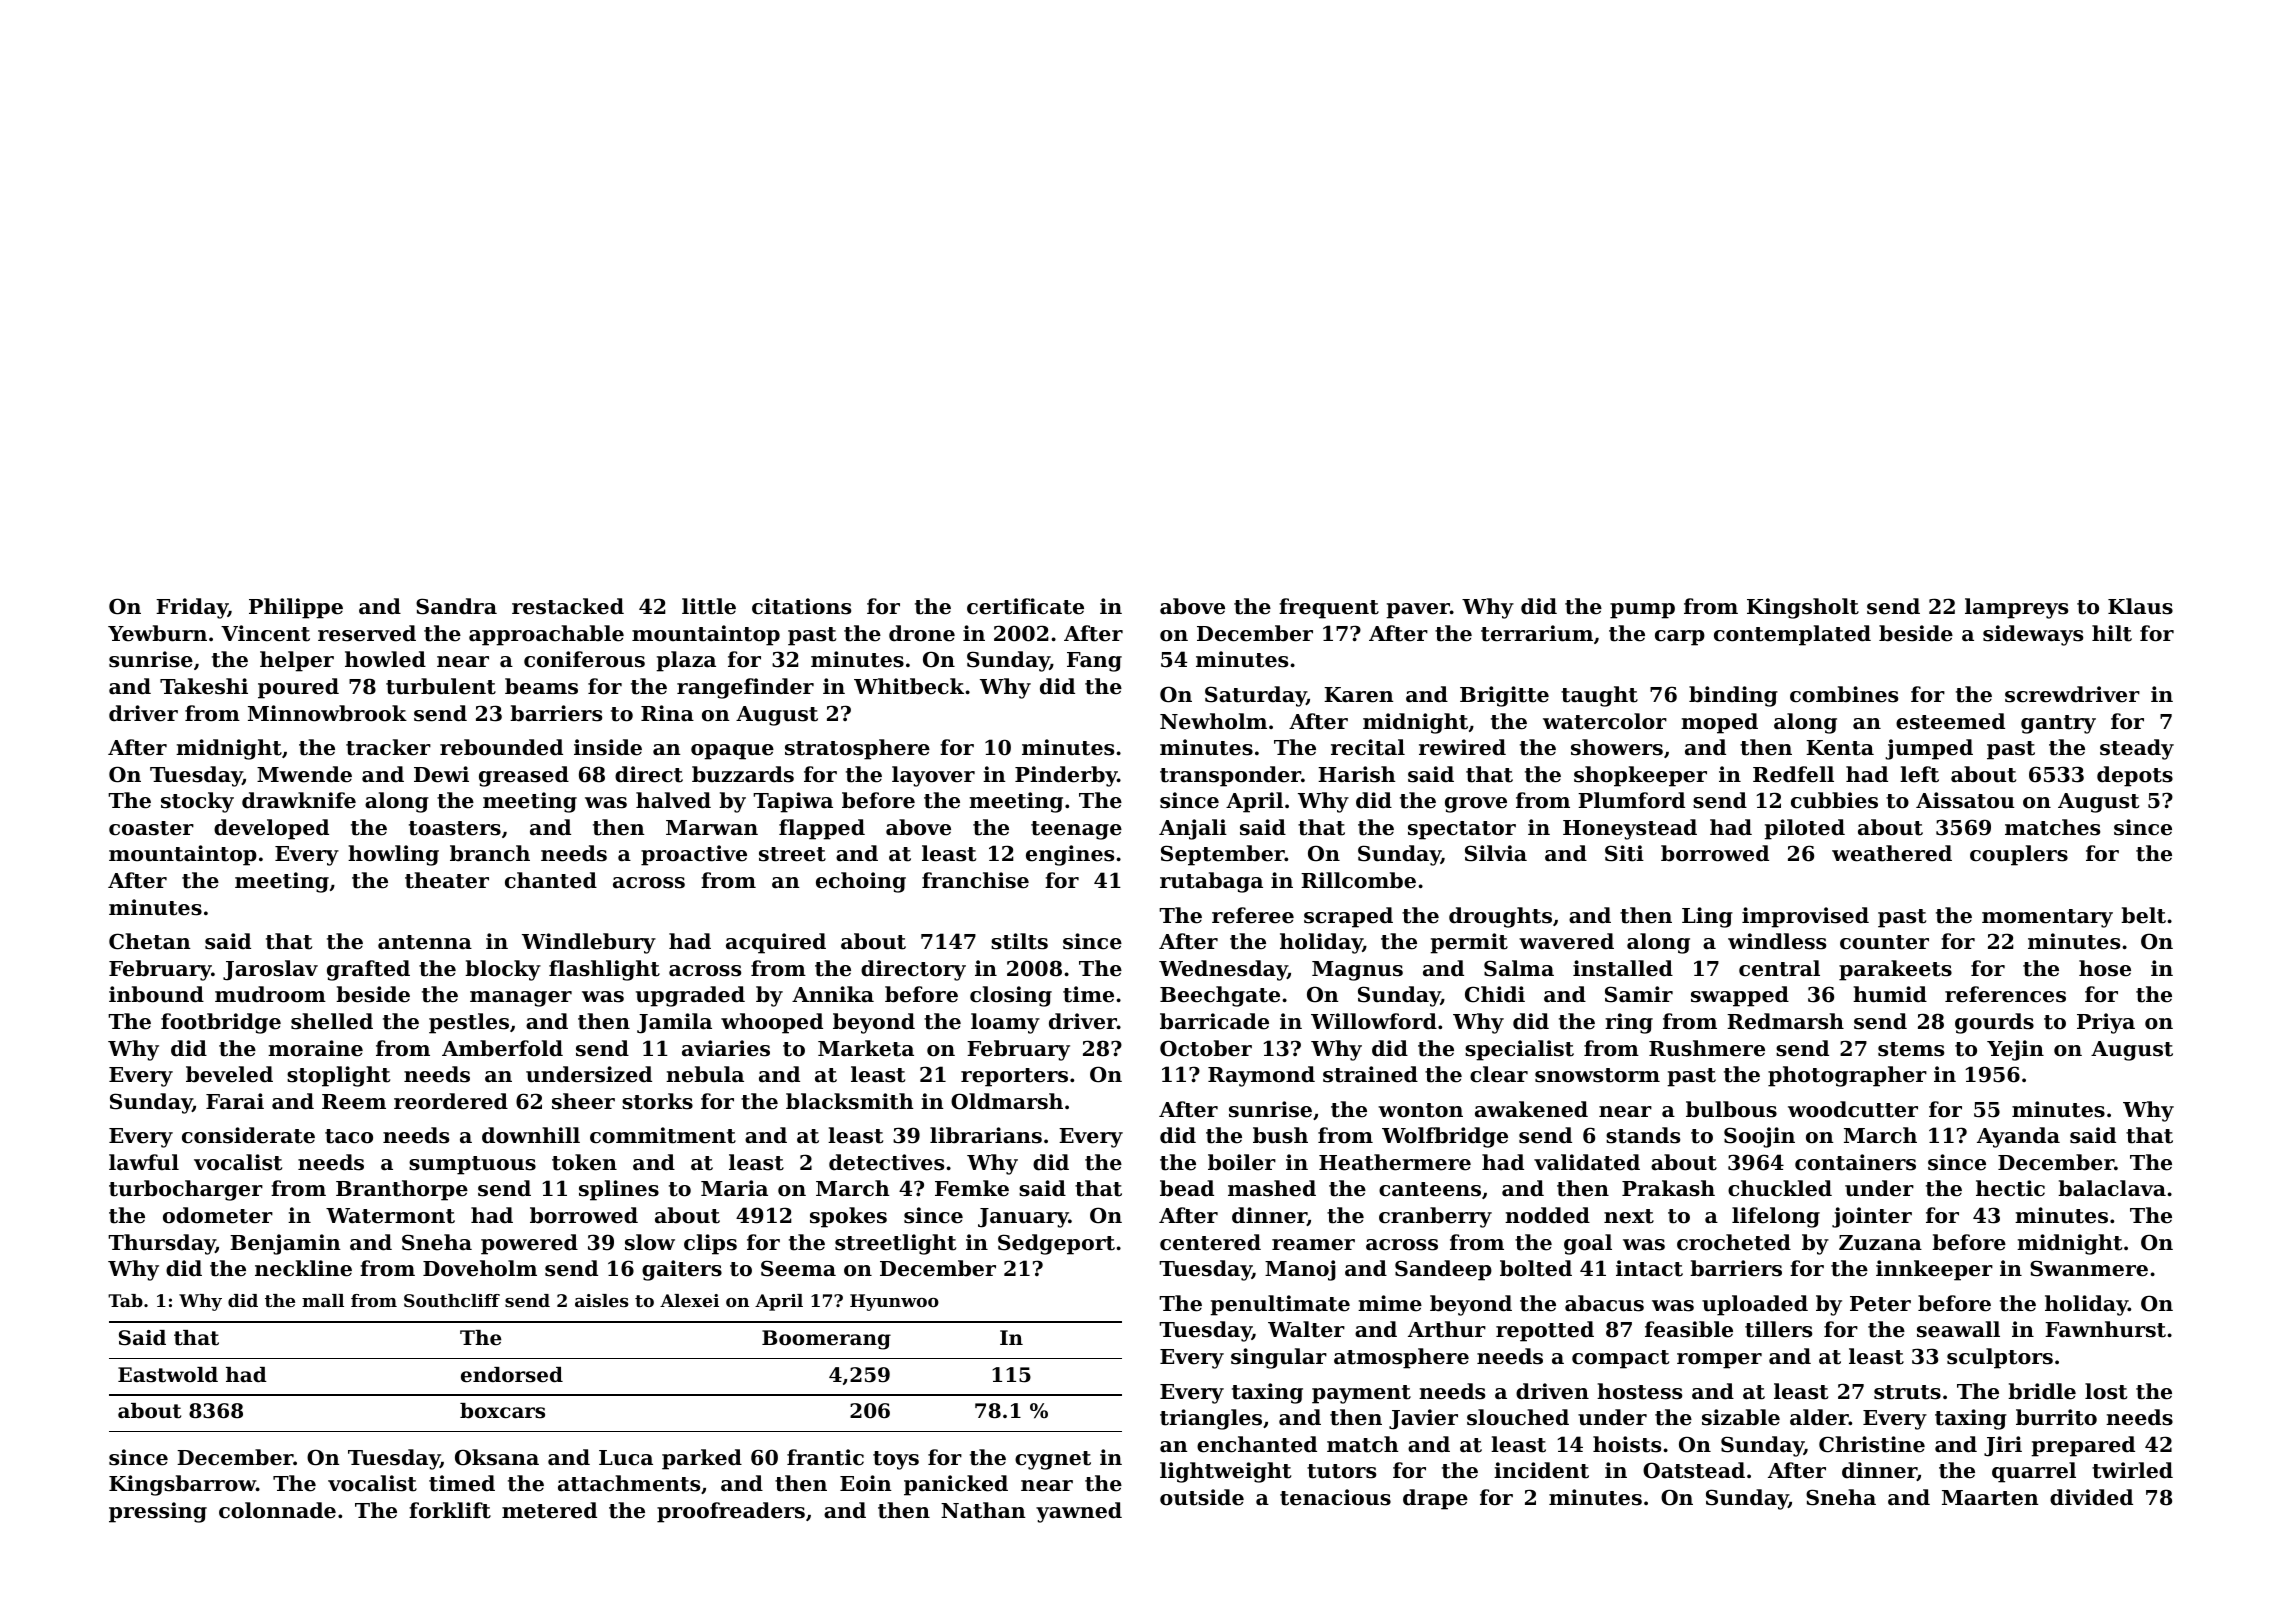 The height and width of the document is (1614, 2282). What do you see at coordinates (2058, 724) in the document?
I see `gantry` at bounding box center [2058, 724].
